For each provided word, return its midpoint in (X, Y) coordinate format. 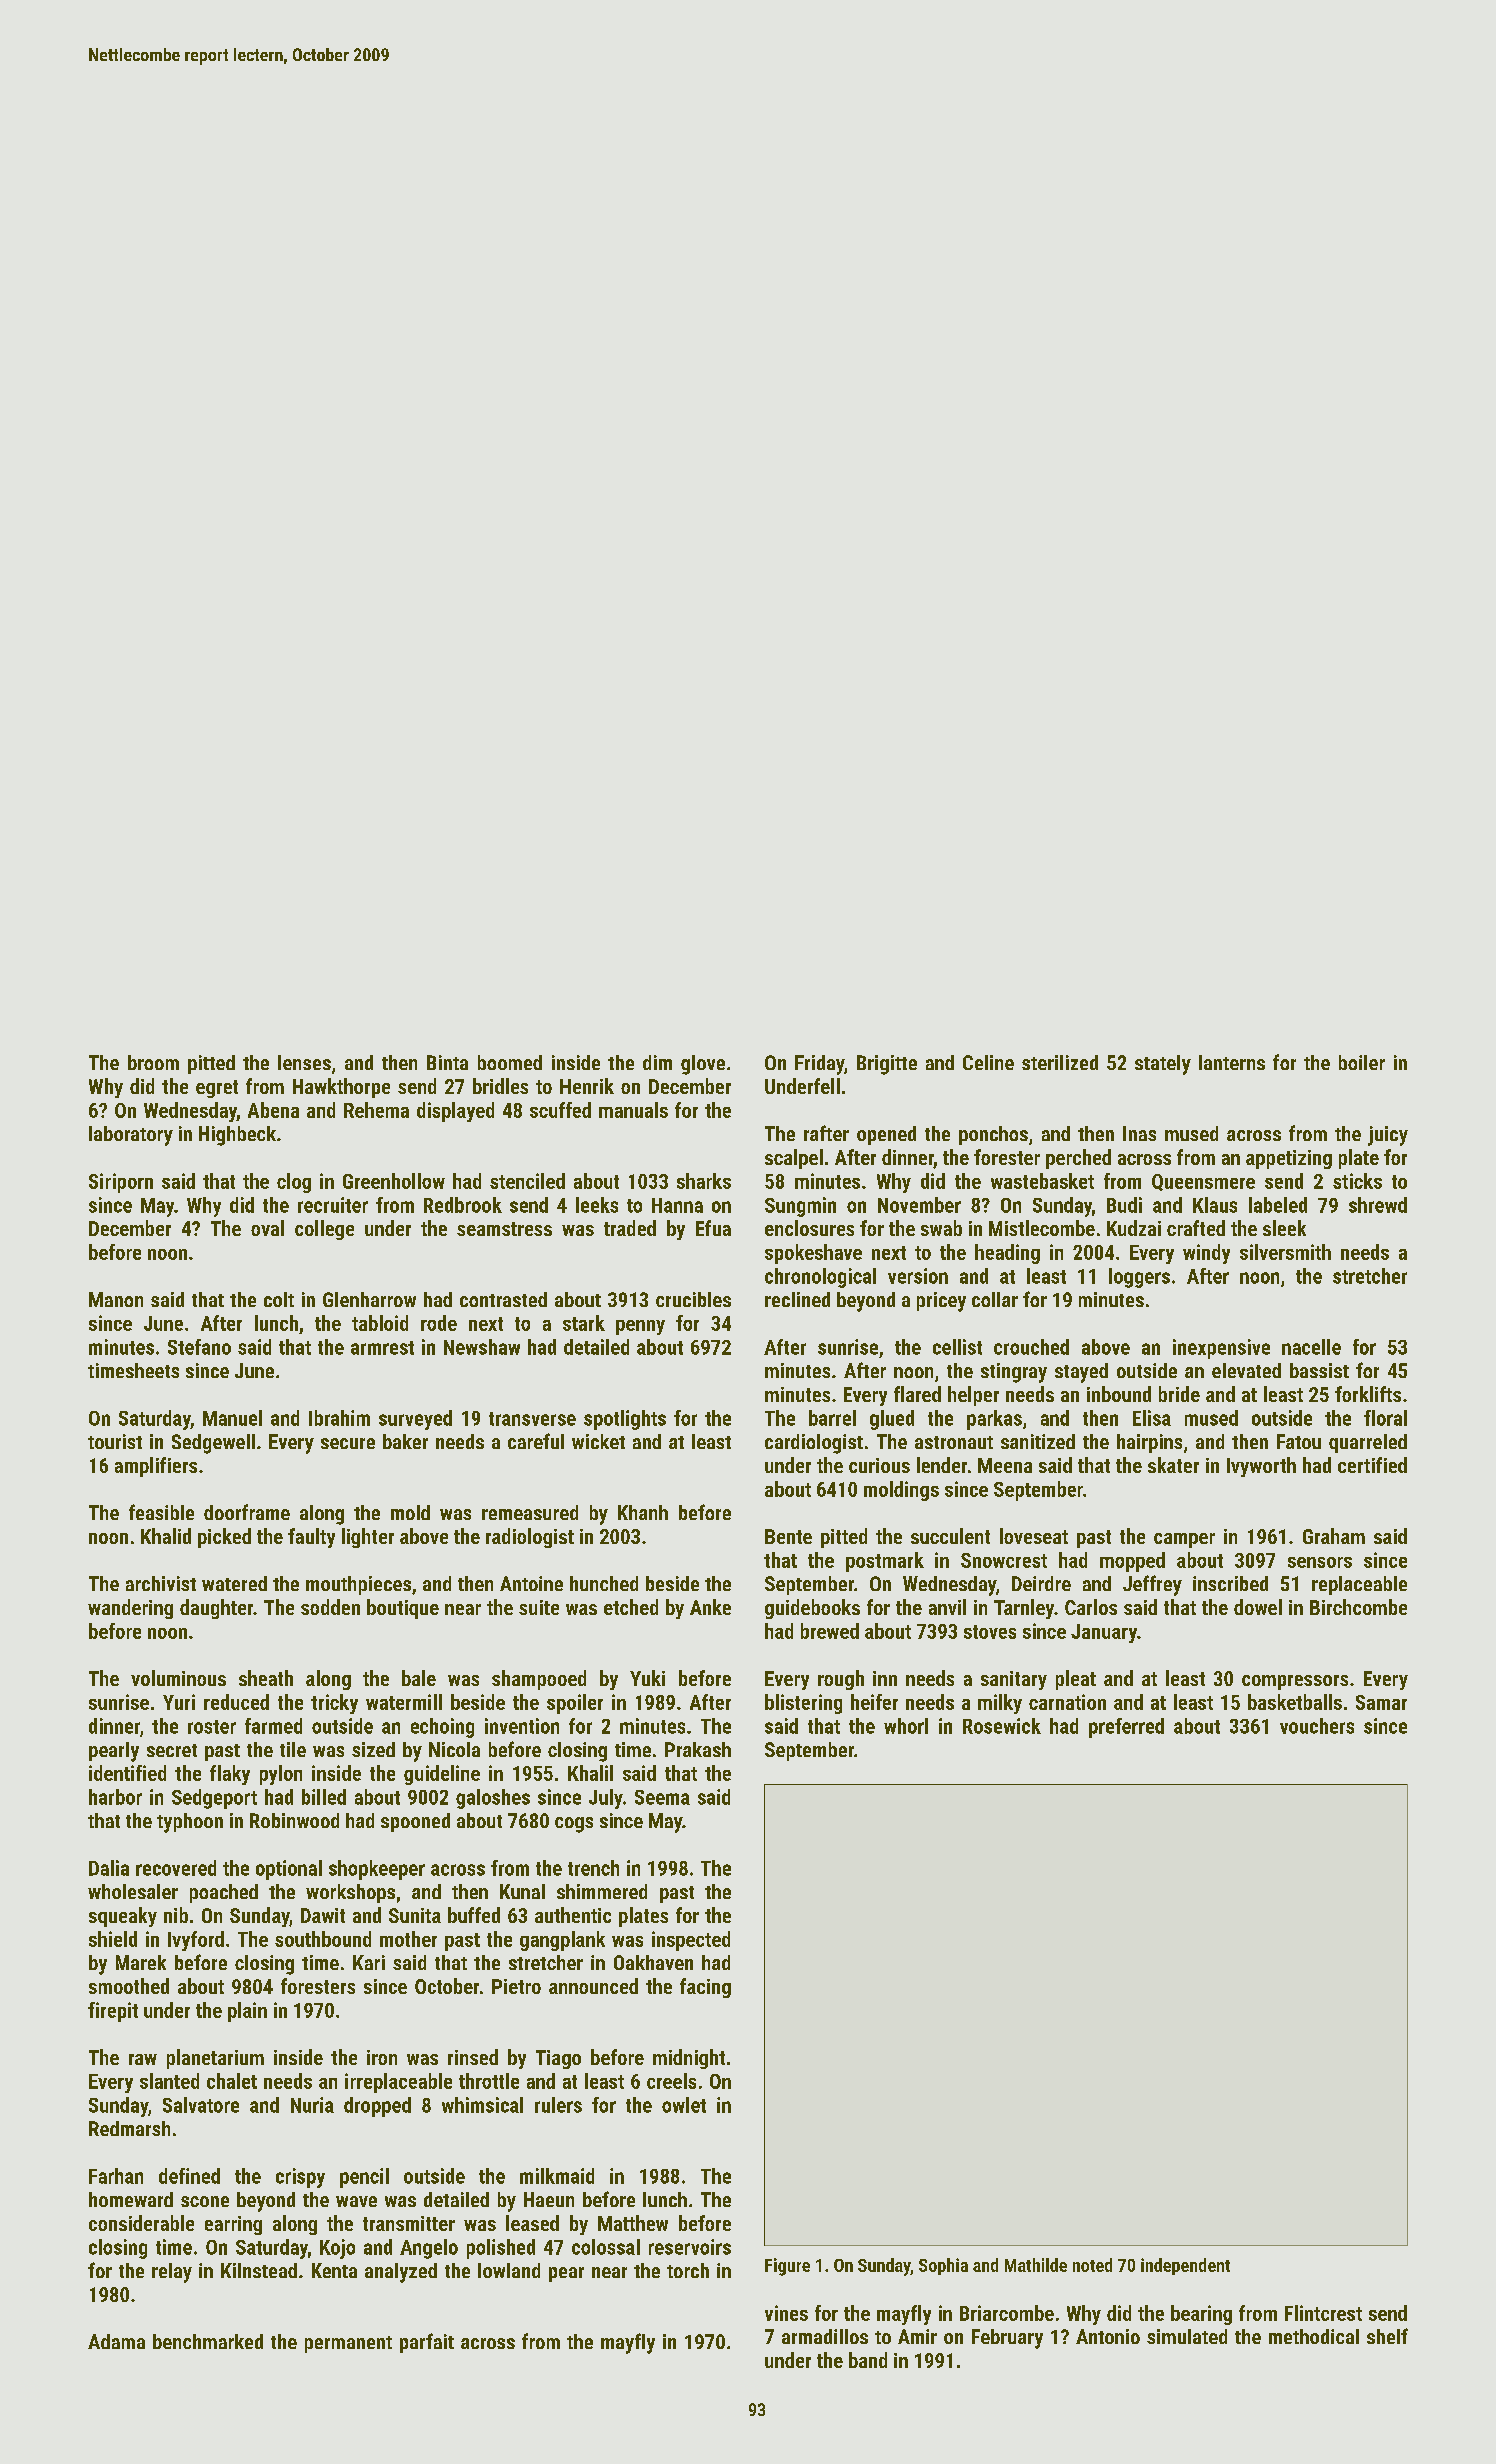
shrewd (1378, 1205)
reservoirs (690, 2247)
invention (522, 1726)
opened (886, 1135)
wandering (130, 1609)
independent (1185, 2266)
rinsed (473, 2057)
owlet (684, 2105)
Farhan (116, 2176)
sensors (1320, 1562)
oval (267, 1228)
